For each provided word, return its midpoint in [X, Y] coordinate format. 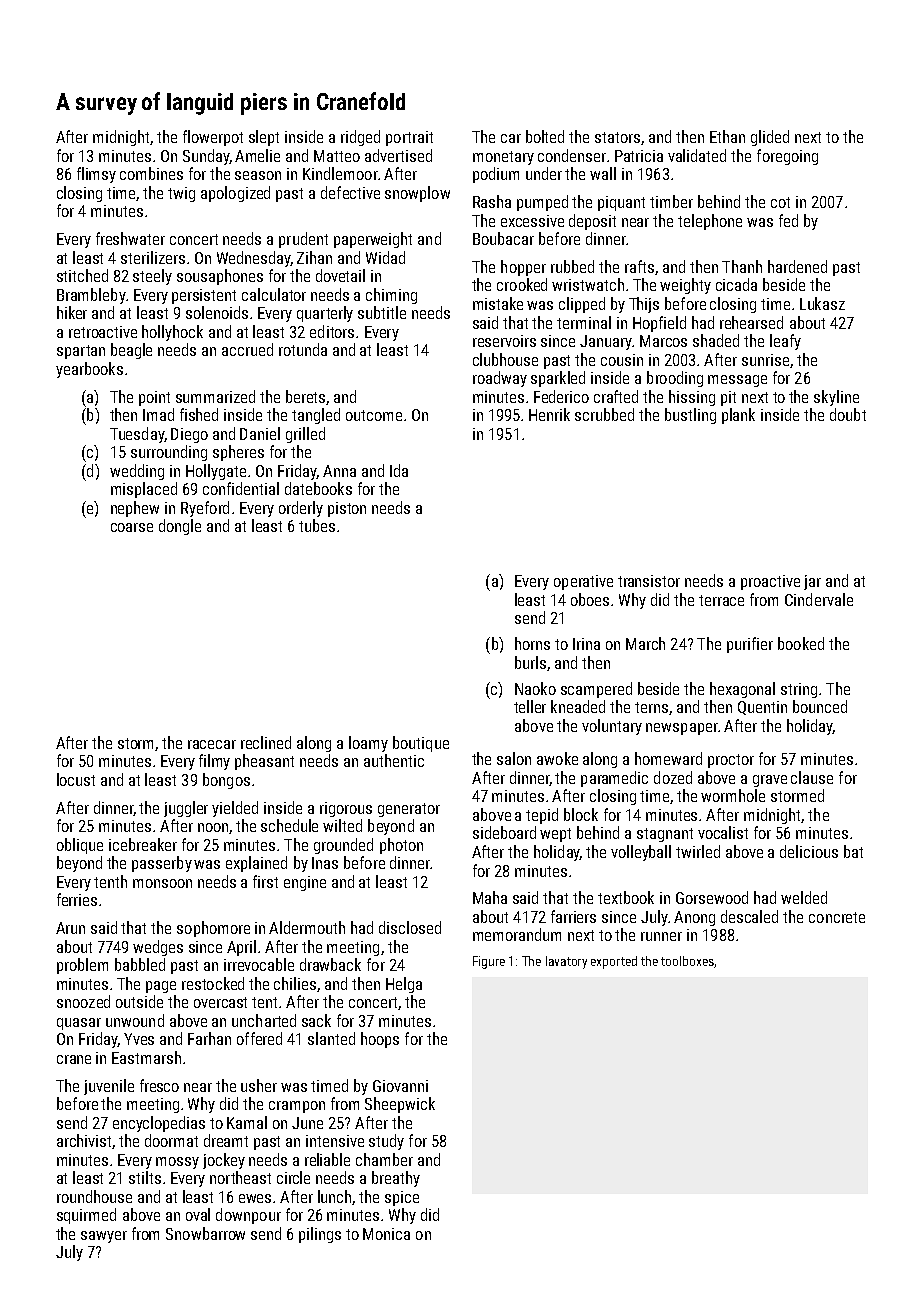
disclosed [410, 927]
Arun [70, 928]
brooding [675, 379]
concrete [837, 917]
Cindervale [819, 599]
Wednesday [253, 259]
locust [76, 779]
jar [812, 582]
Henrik [549, 414]
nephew [135, 509]
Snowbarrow [205, 1233]
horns [532, 643]
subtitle [382, 312]
